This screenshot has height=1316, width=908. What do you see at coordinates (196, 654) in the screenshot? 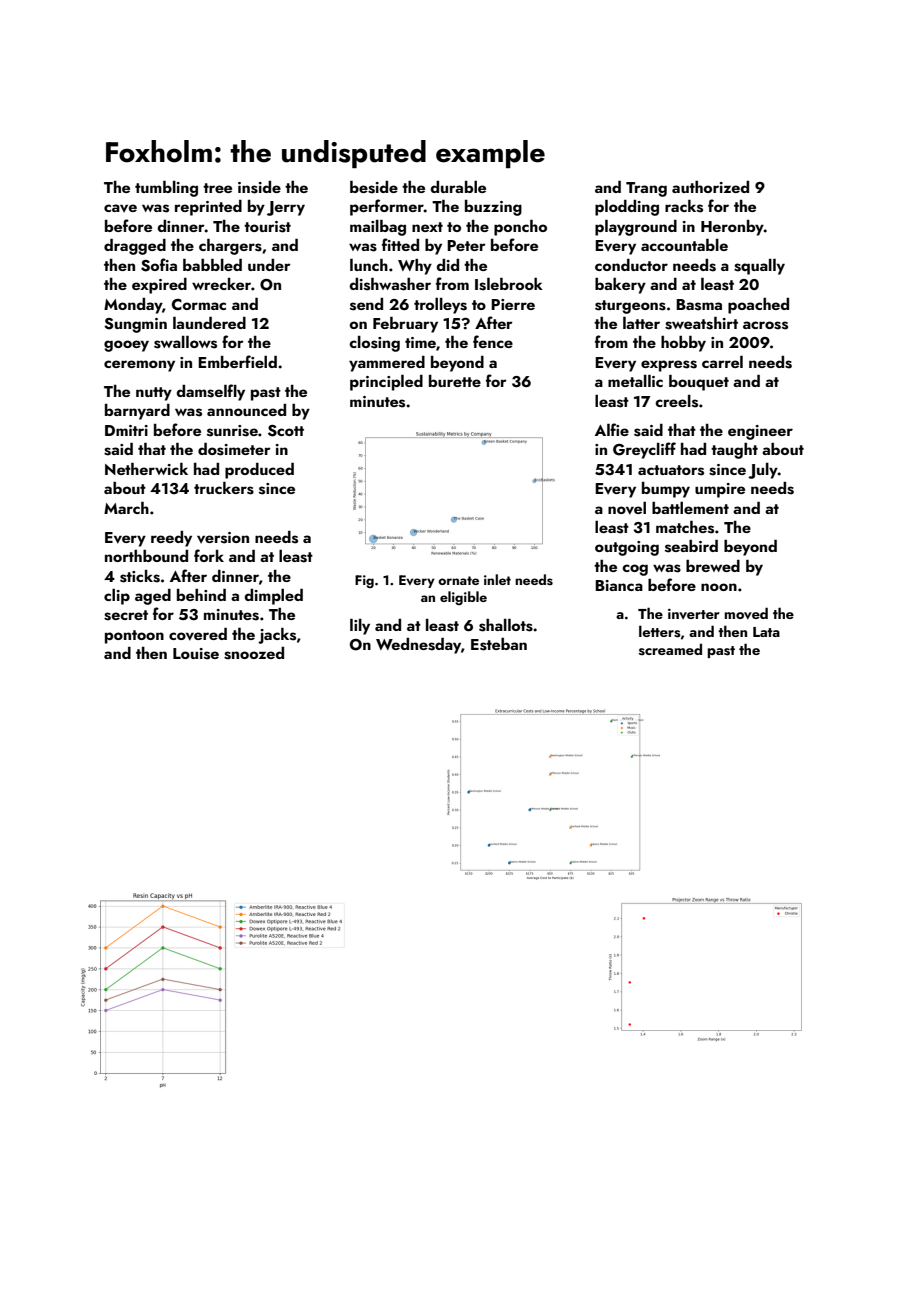
I see `Louise` at bounding box center [196, 654].
